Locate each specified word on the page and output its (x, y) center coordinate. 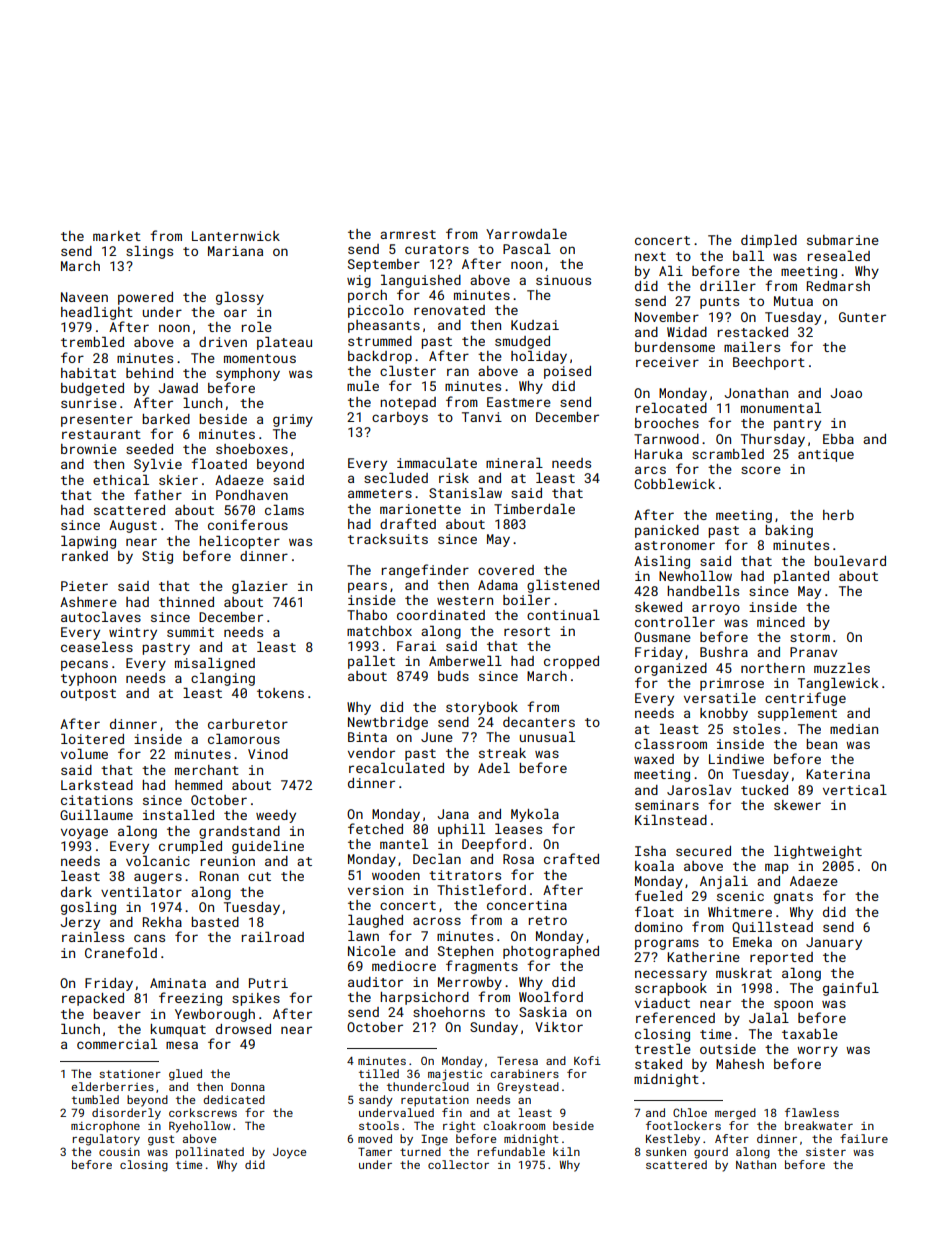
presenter (97, 421)
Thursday (773, 440)
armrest (408, 234)
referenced (675, 1017)
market (117, 236)
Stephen (465, 952)
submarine (843, 240)
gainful (851, 989)
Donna (248, 1086)
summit (190, 632)
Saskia (543, 1012)
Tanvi (482, 417)
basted (215, 922)
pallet (371, 662)
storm (810, 637)
